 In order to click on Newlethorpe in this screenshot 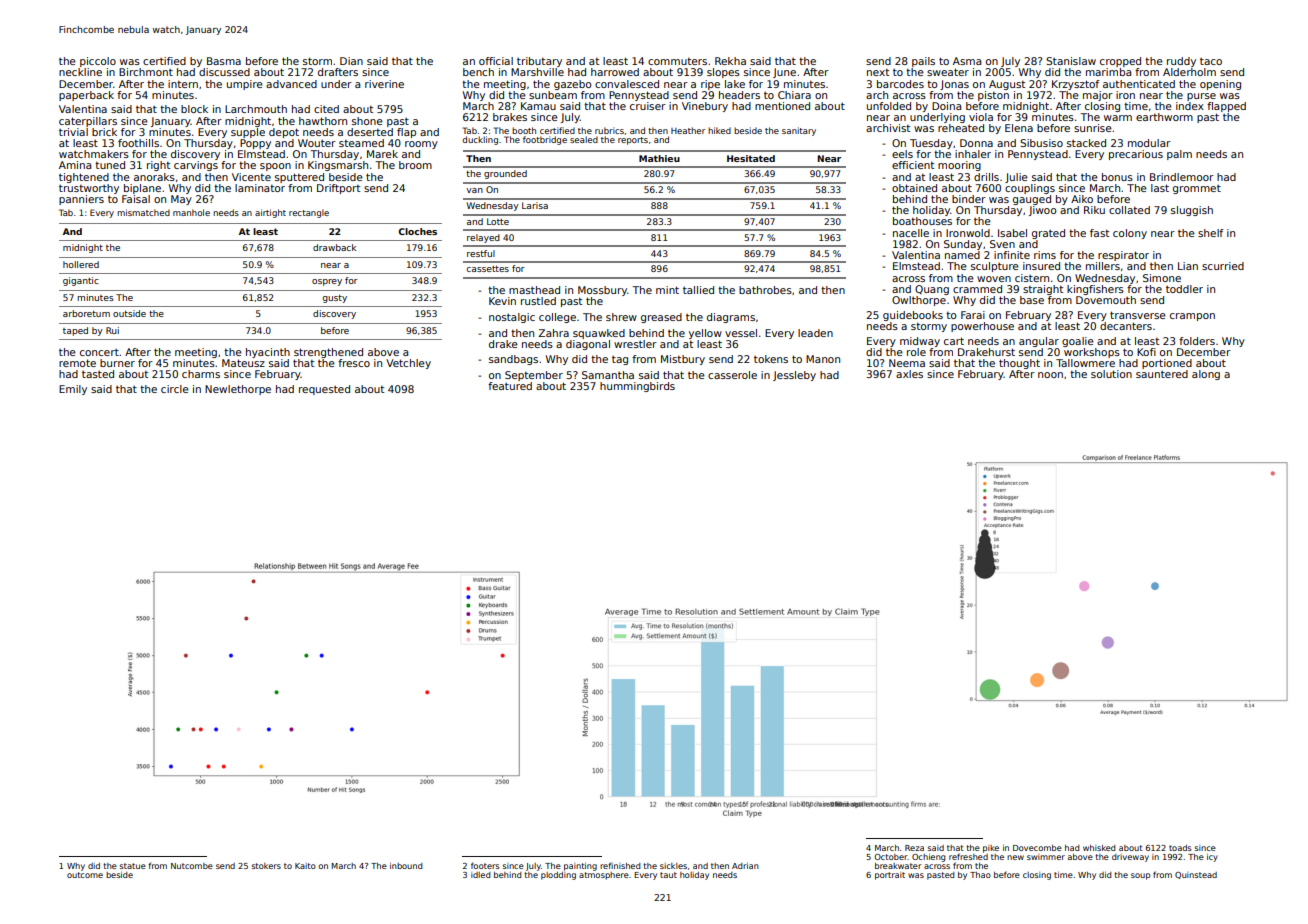, I will do `click(238, 390)`.
